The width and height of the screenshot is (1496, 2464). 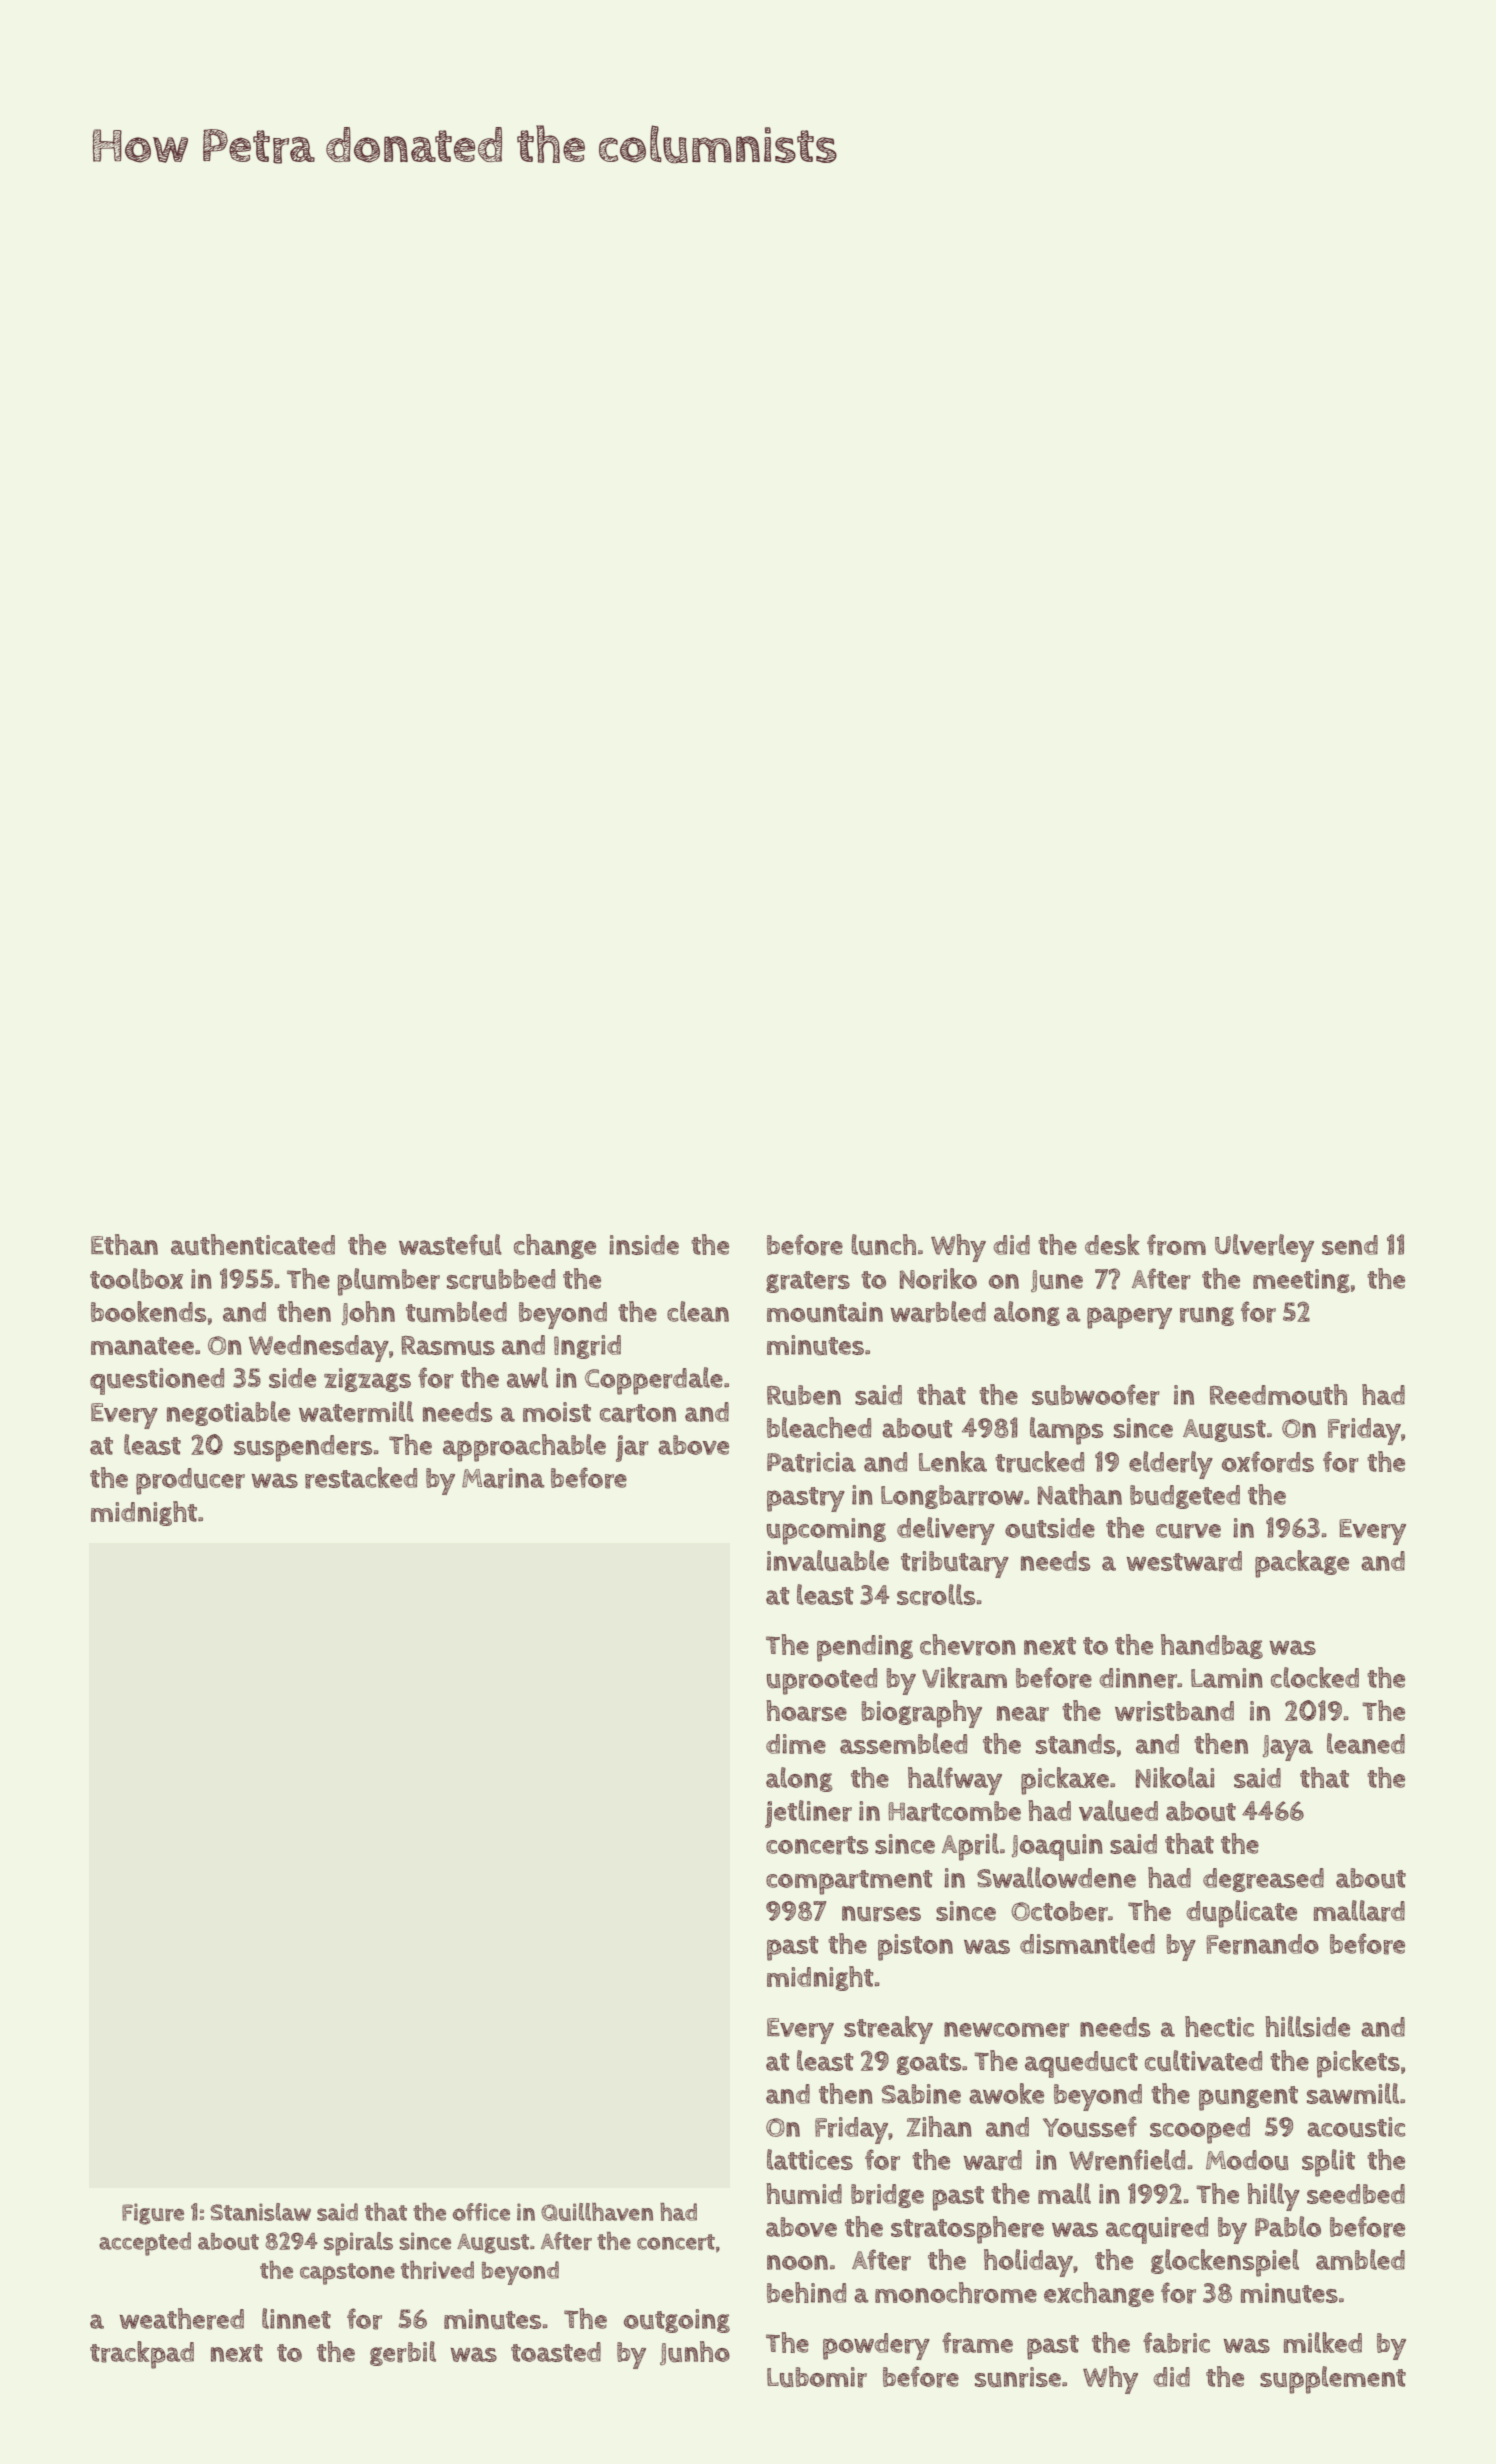 I want to click on dime, so click(x=796, y=1744).
